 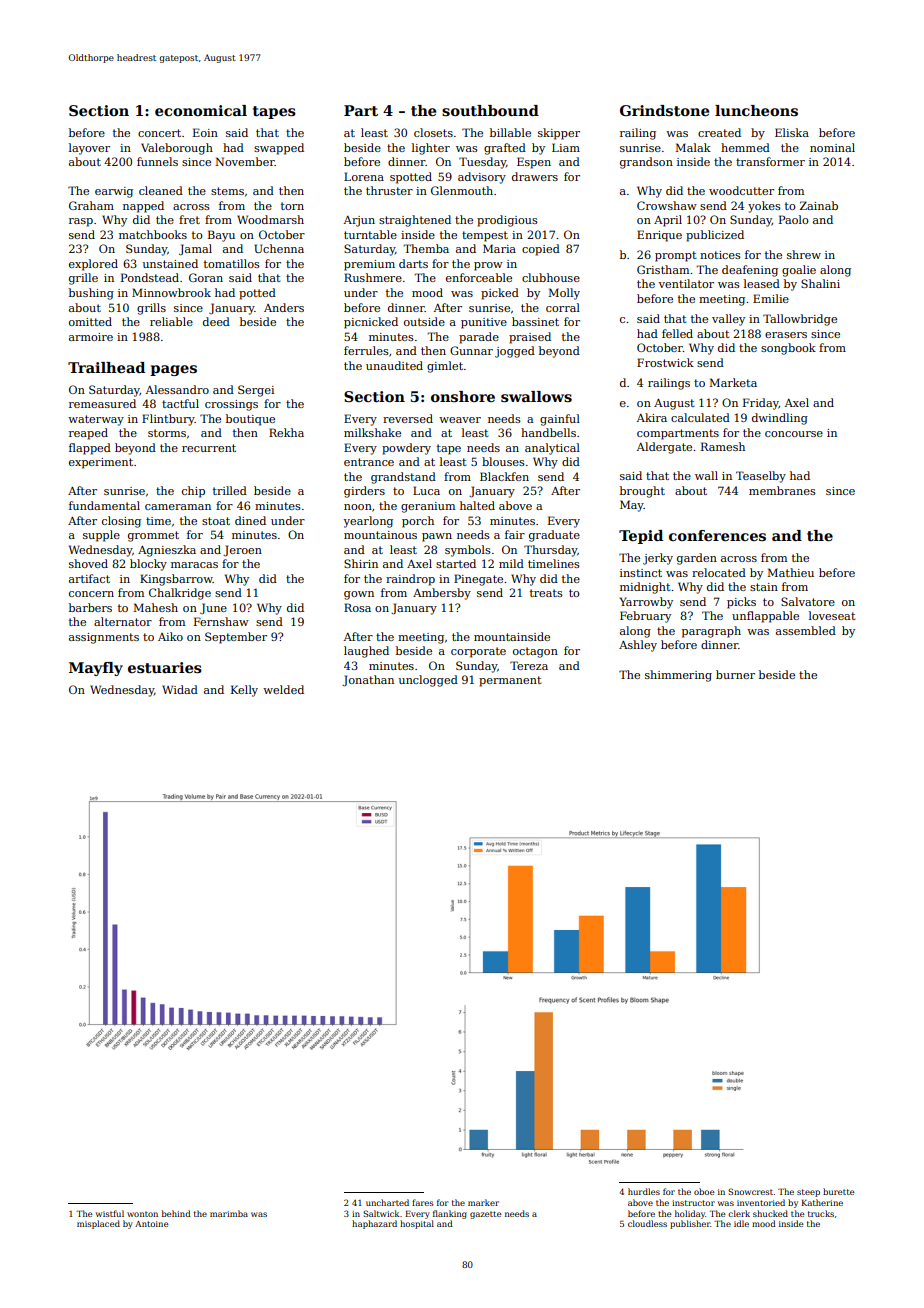 What do you see at coordinates (644, 1191) in the image?
I see `hurdles` at bounding box center [644, 1191].
